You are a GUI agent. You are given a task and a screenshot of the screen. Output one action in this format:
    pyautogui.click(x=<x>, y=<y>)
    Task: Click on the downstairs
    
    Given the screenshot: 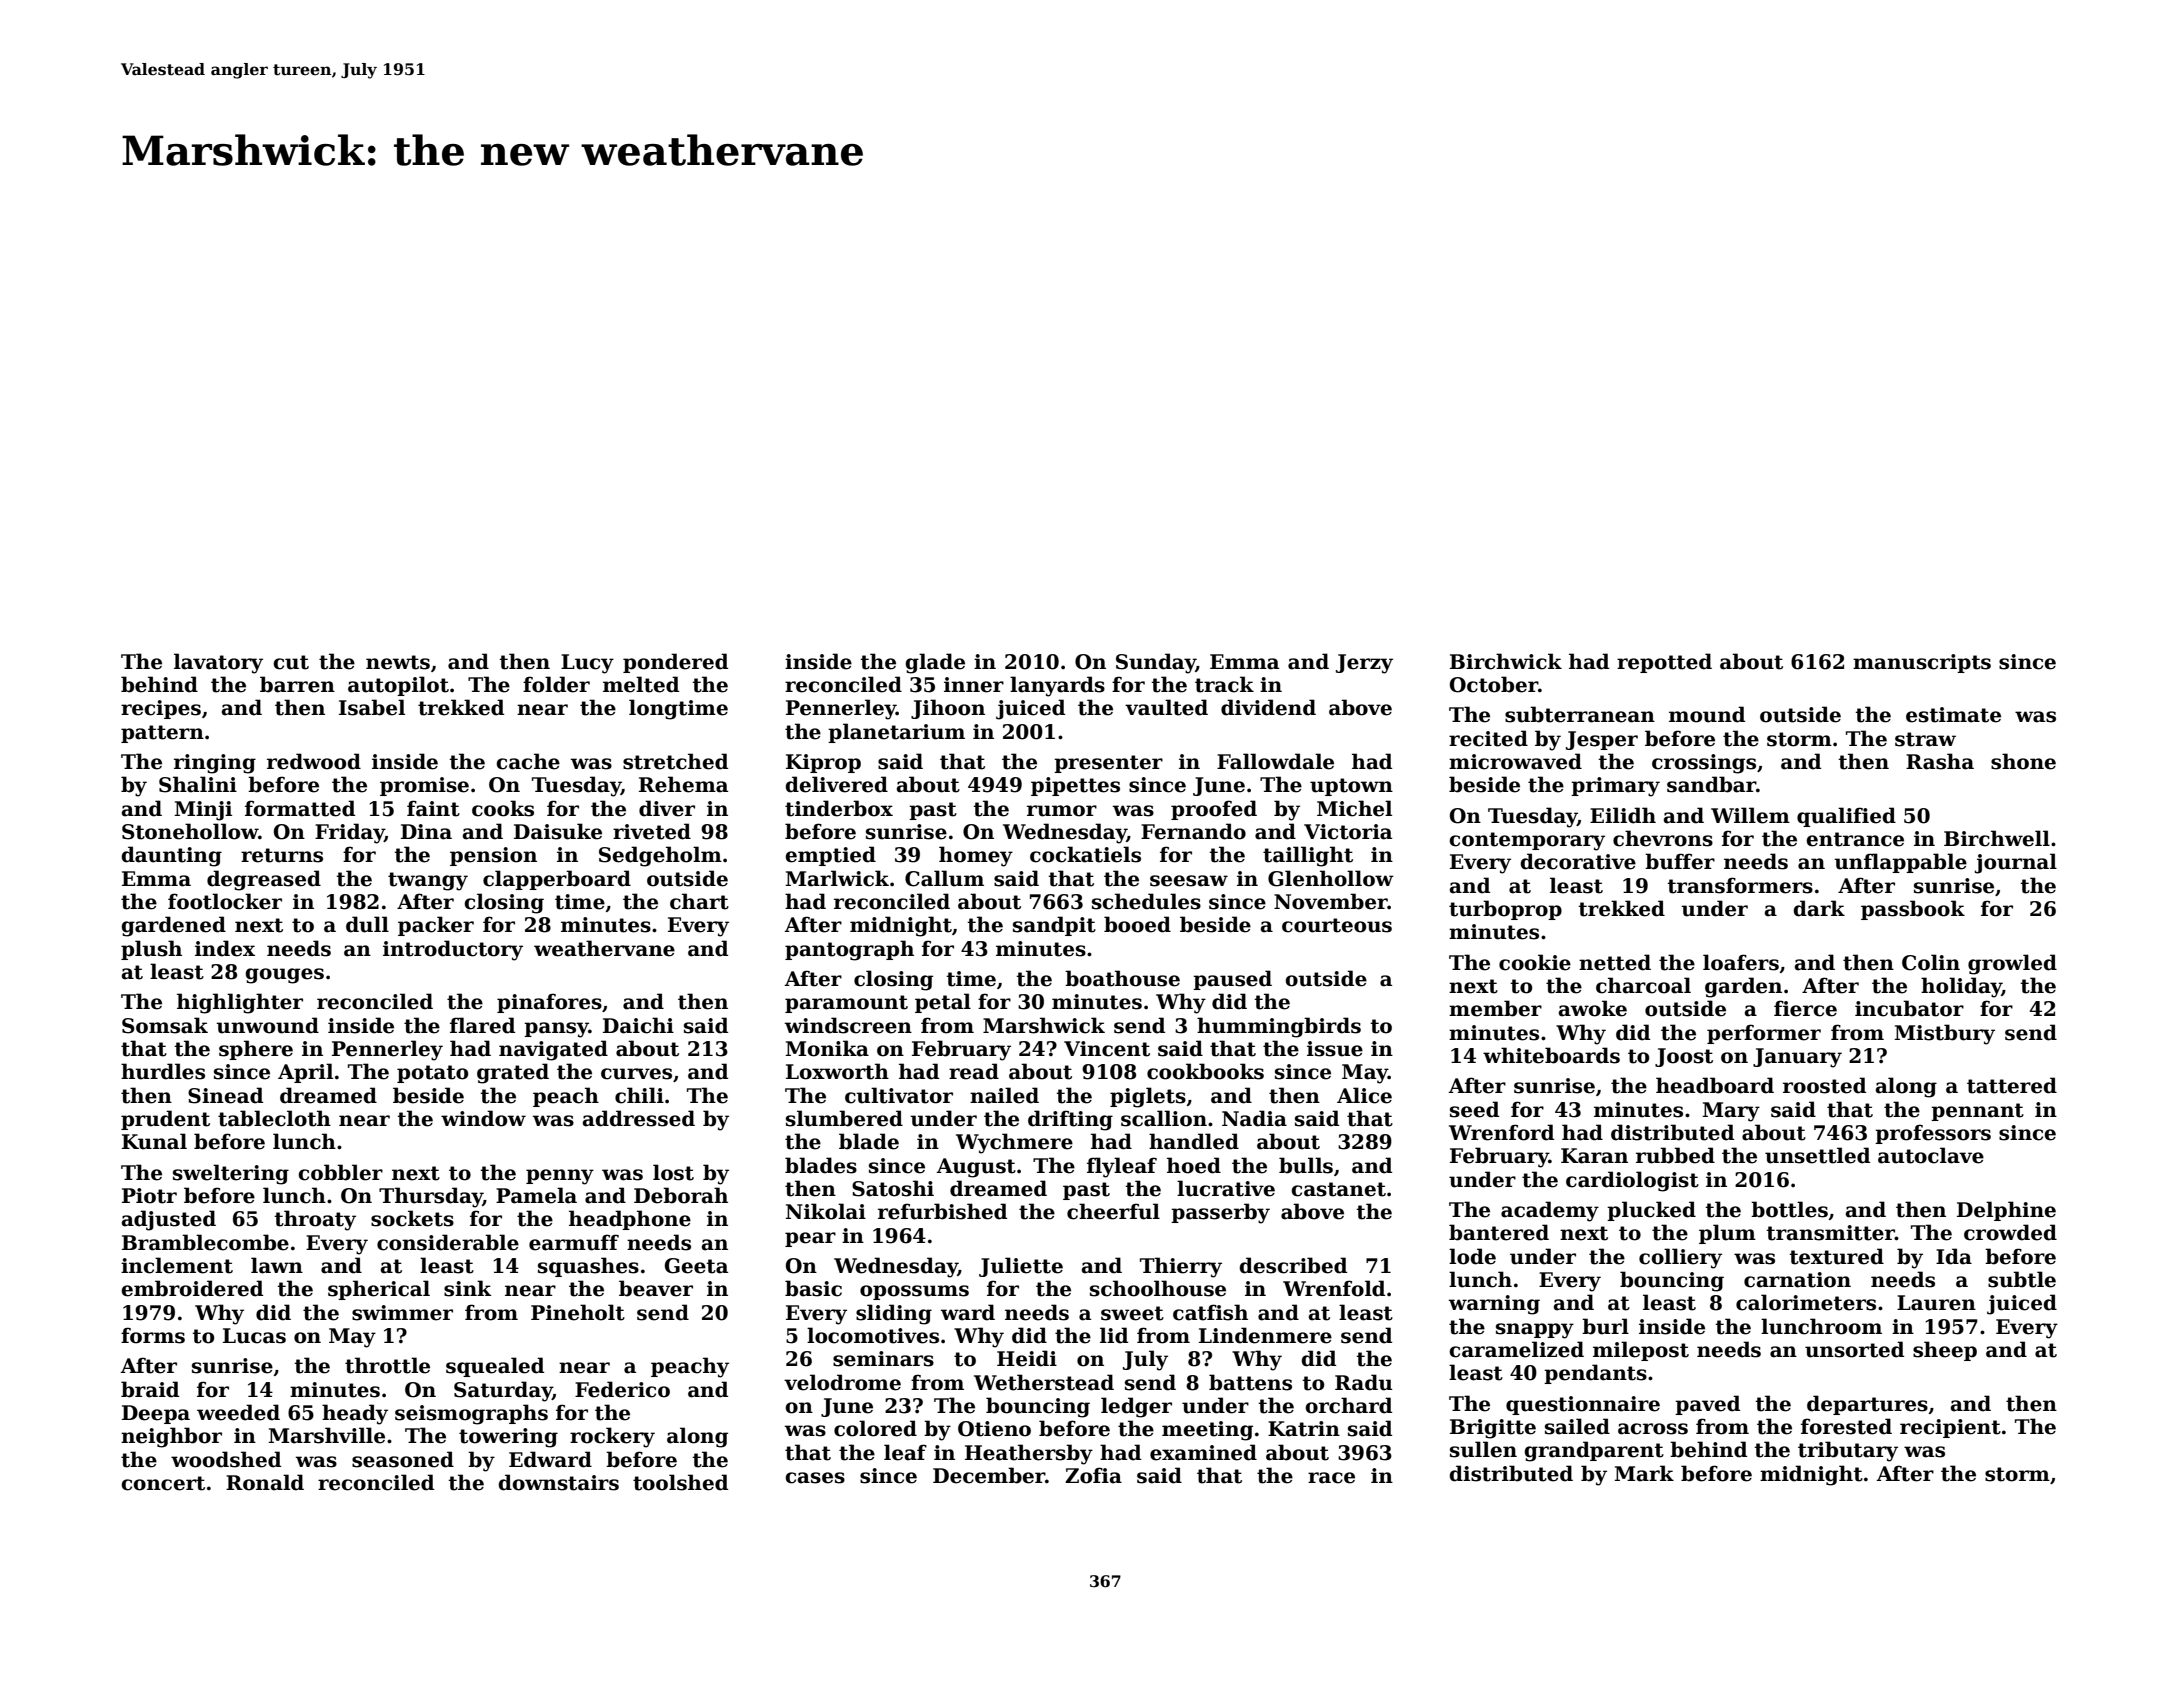 What is the action you would take?
    pyautogui.click(x=558, y=1482)
